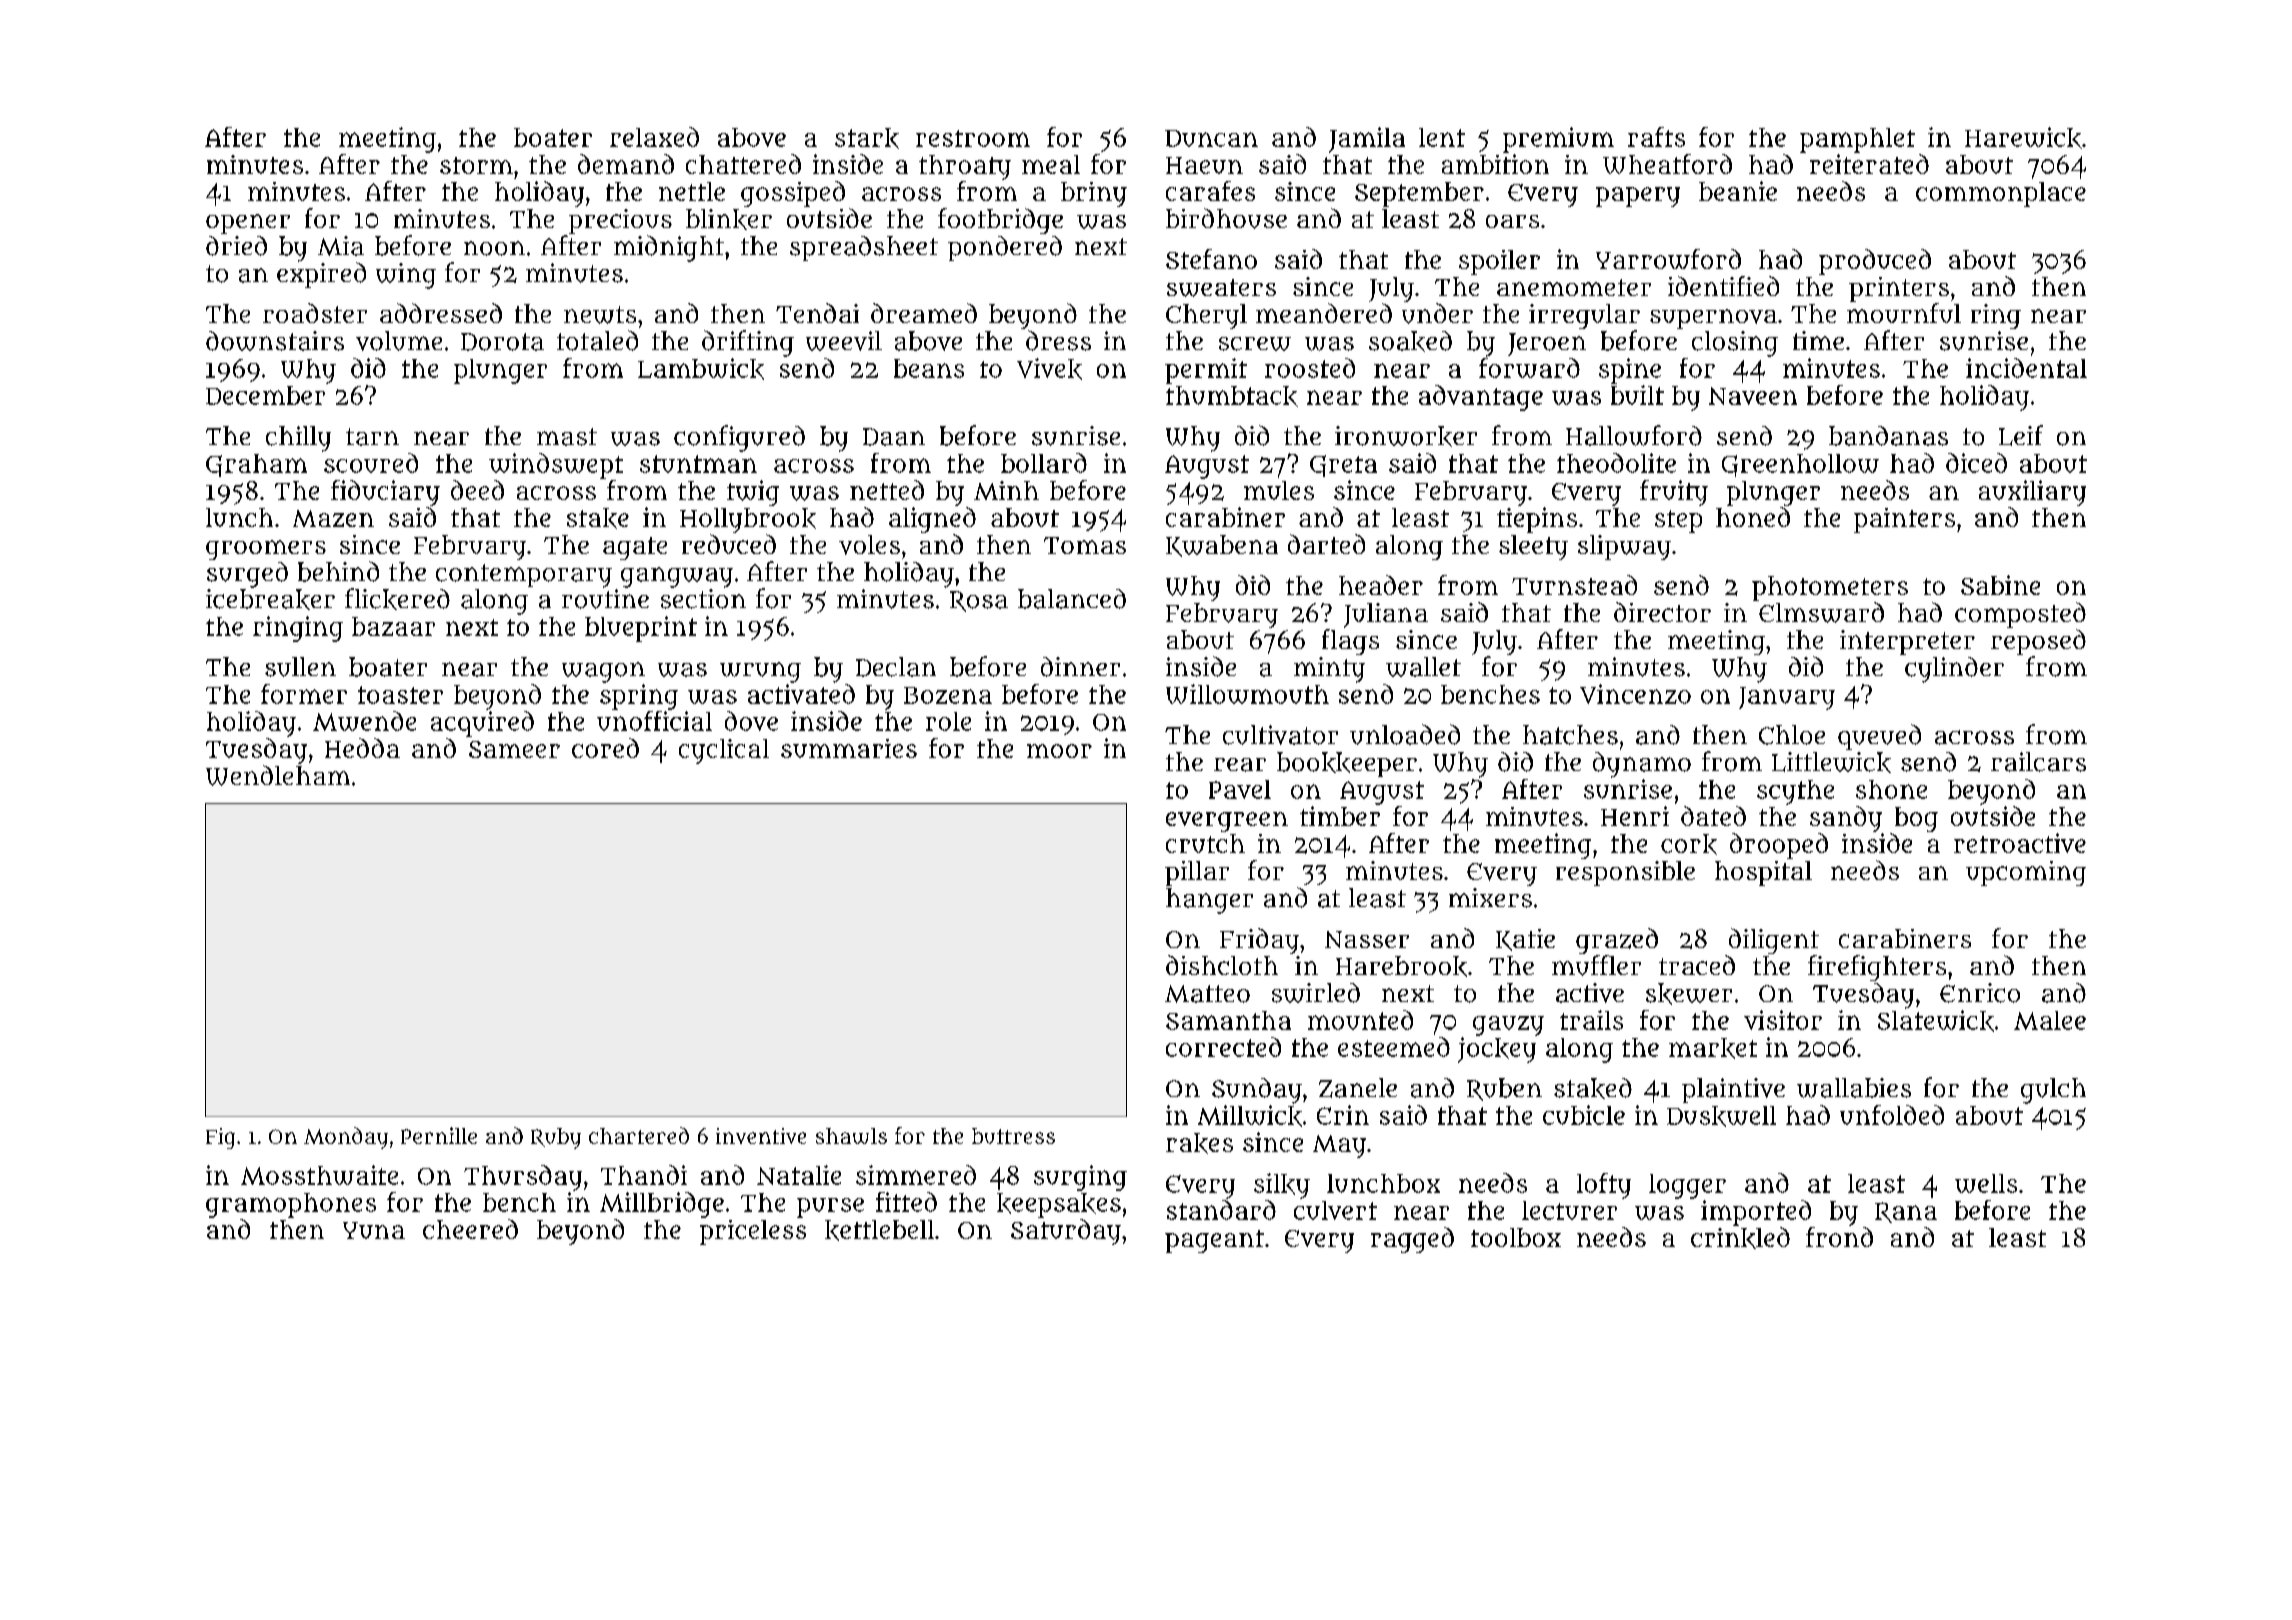 The image size is (2292, 1620). What do you see at coordinates (372, 437) in the screenshot?
I see `tarn` at bounding box center [372, 437].
